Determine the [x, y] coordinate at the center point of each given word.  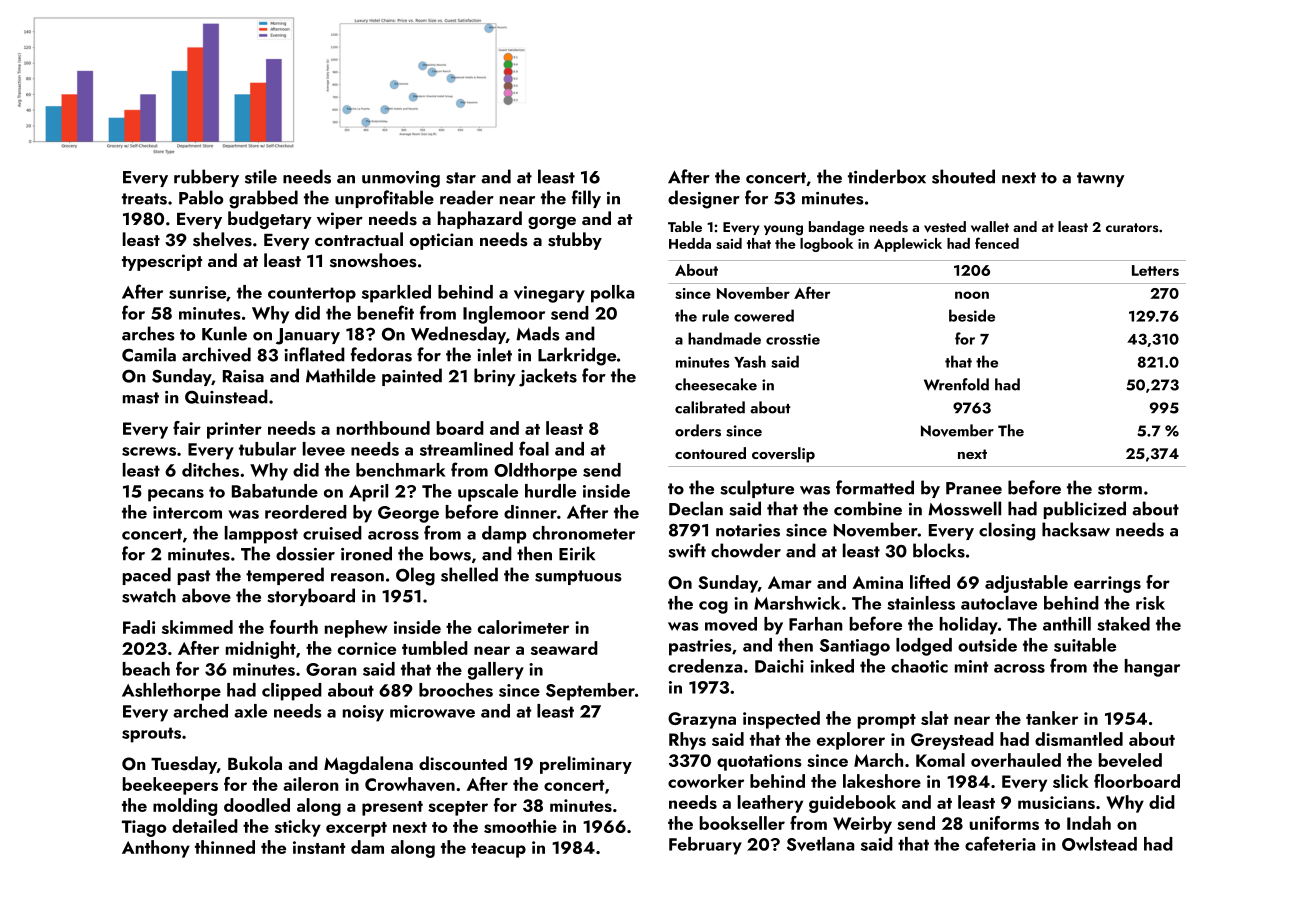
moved [731, 624]
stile [261, 176]
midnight [261, 650]
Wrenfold [956, 384]
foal [534, 448]
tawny [1101, 179]
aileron [311, 784]
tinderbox [887, 176]
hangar [1152, 668]
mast [141, 398]
